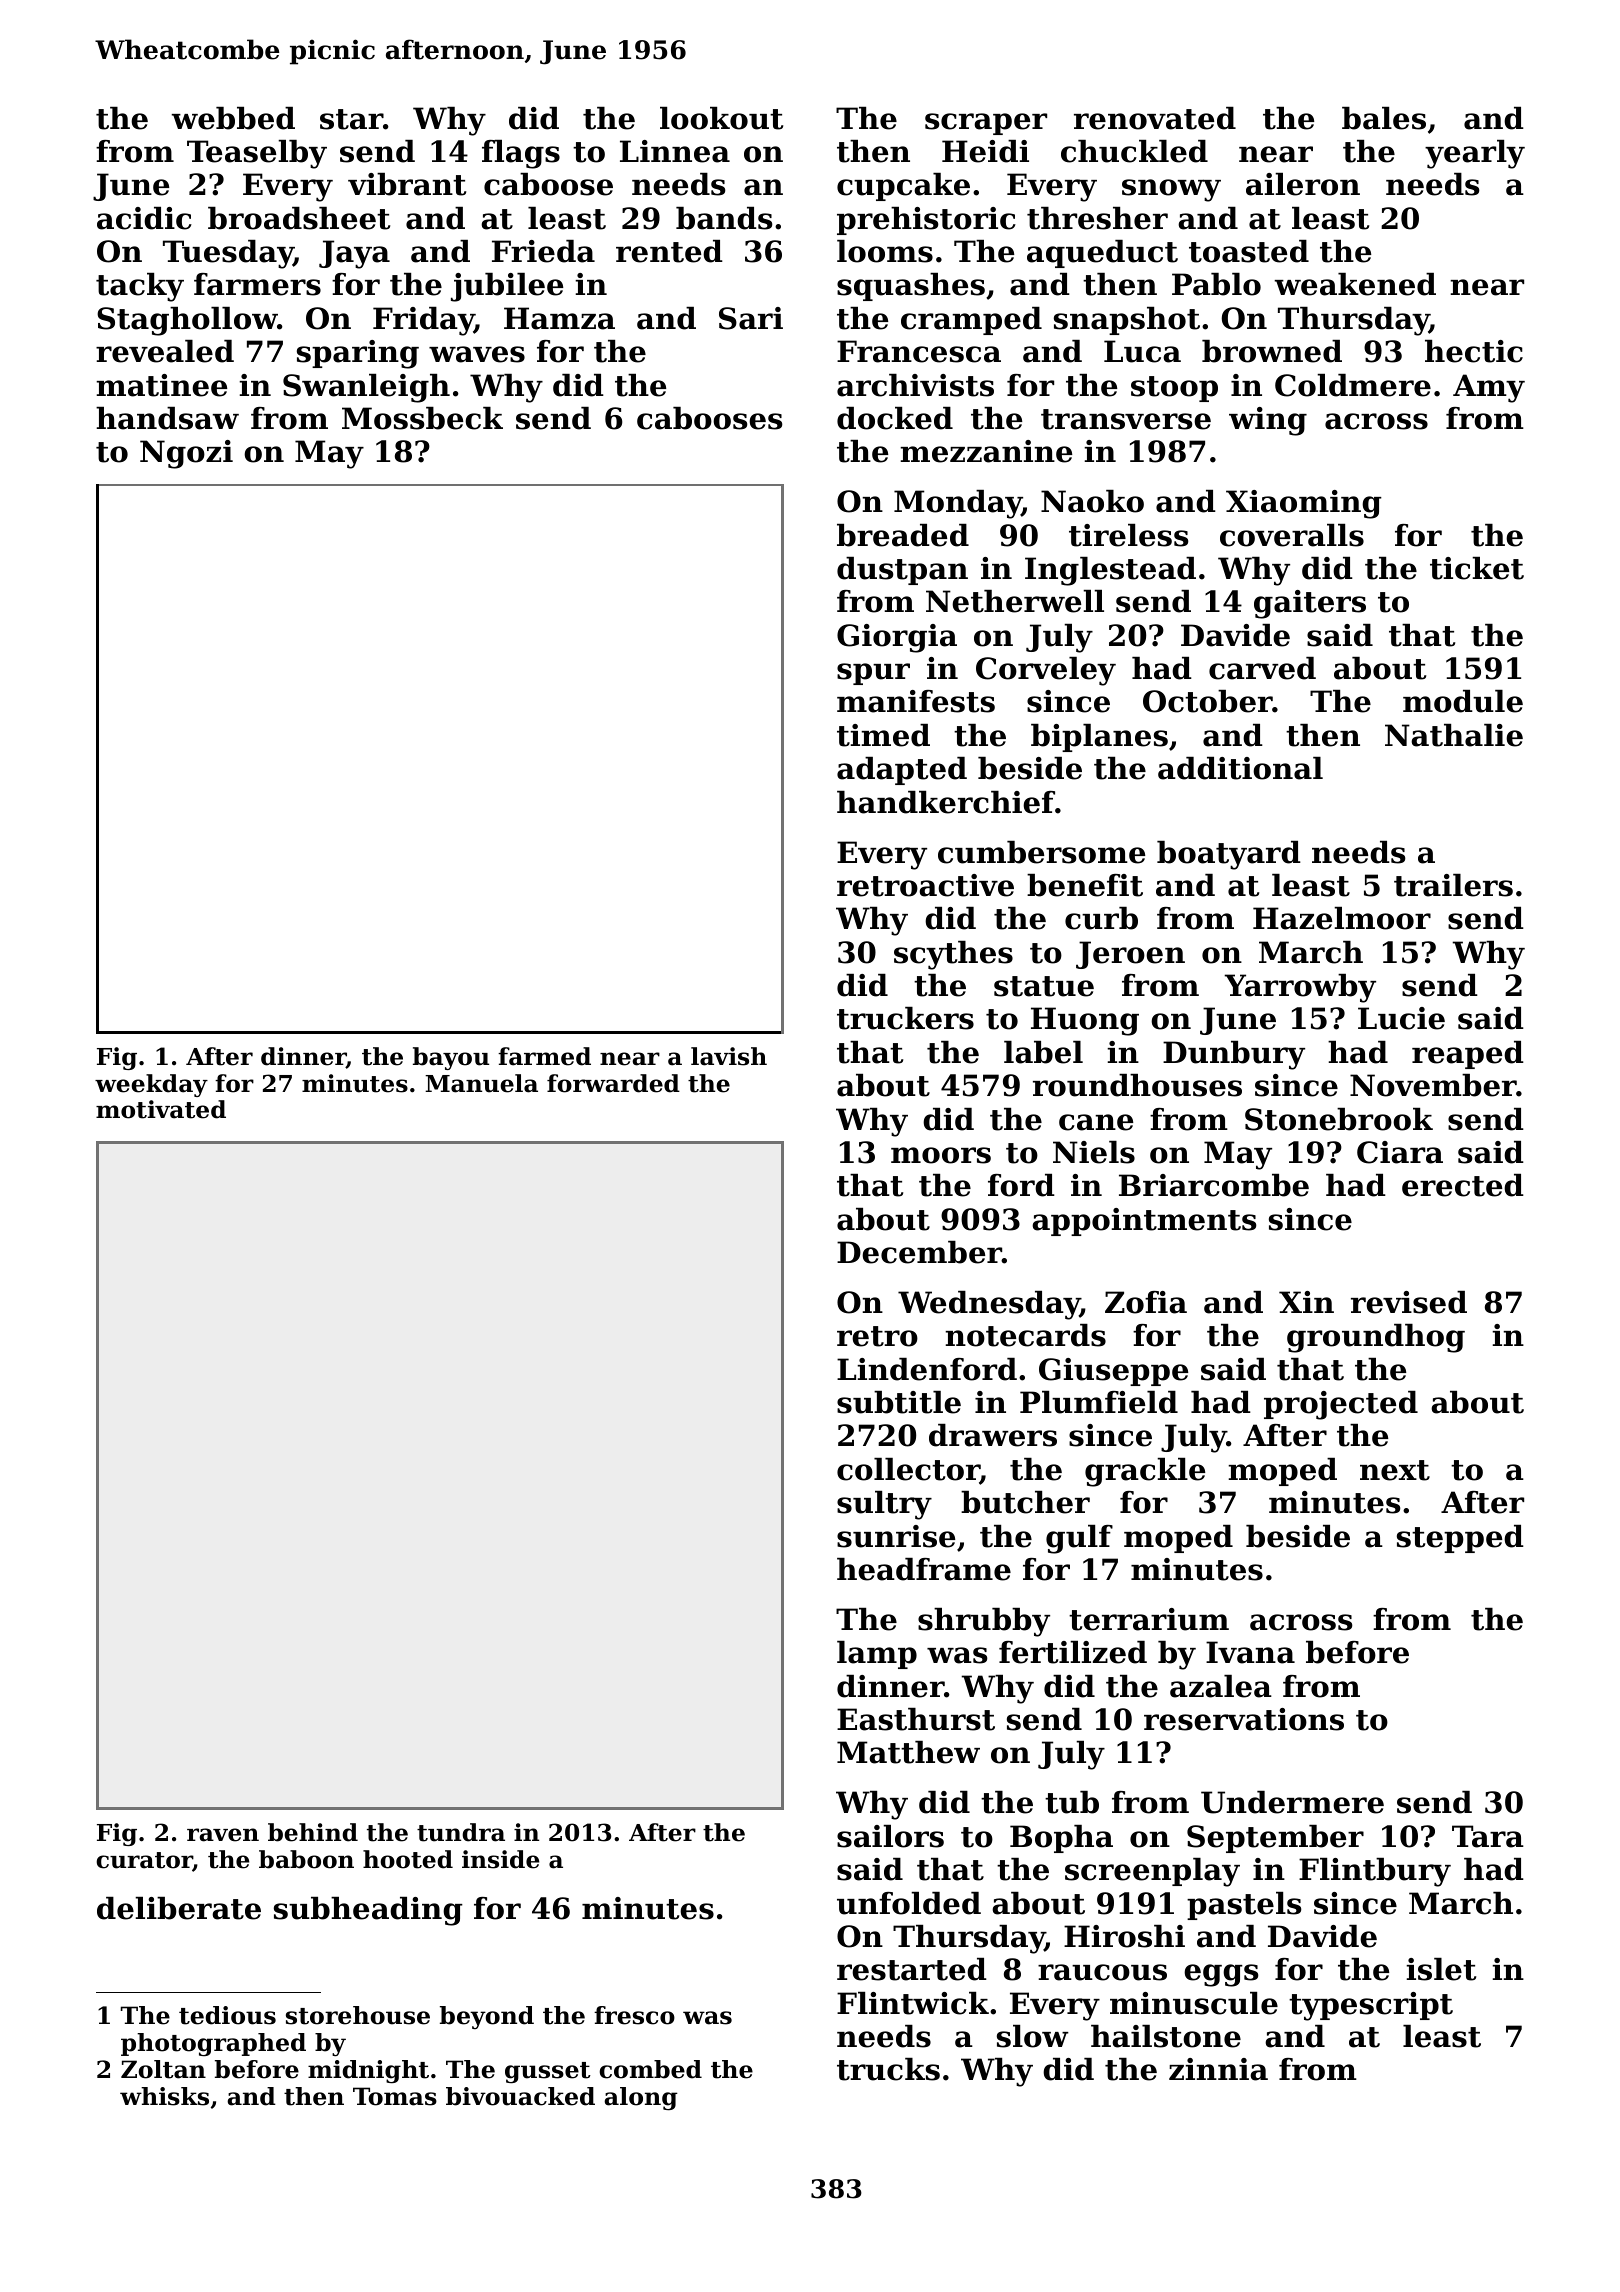  Describe the element at coordinates (926, 221) in the screenshot. I see `prehistoric` at that location.
